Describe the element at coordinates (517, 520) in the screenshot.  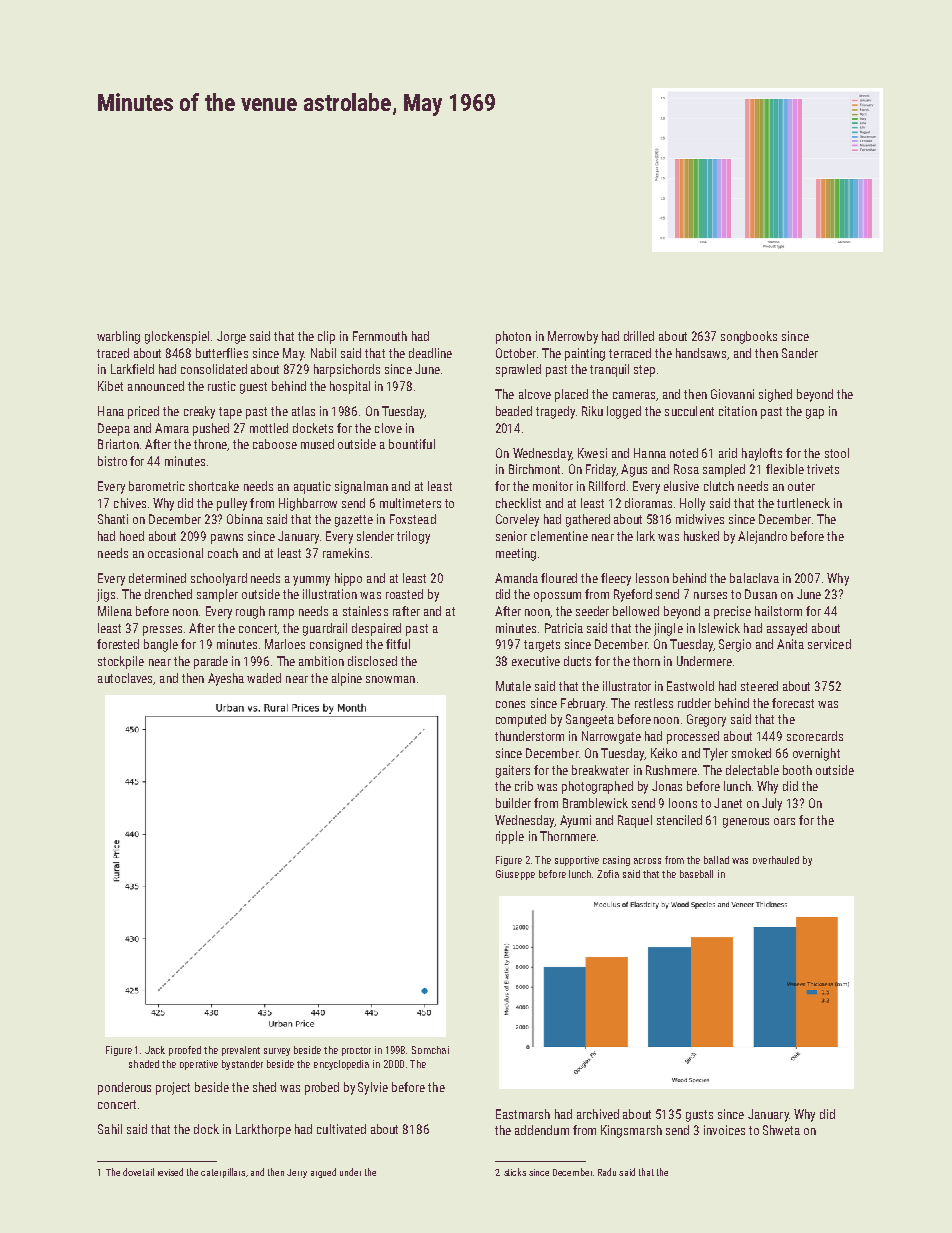
I see `Corveley` at that location.
